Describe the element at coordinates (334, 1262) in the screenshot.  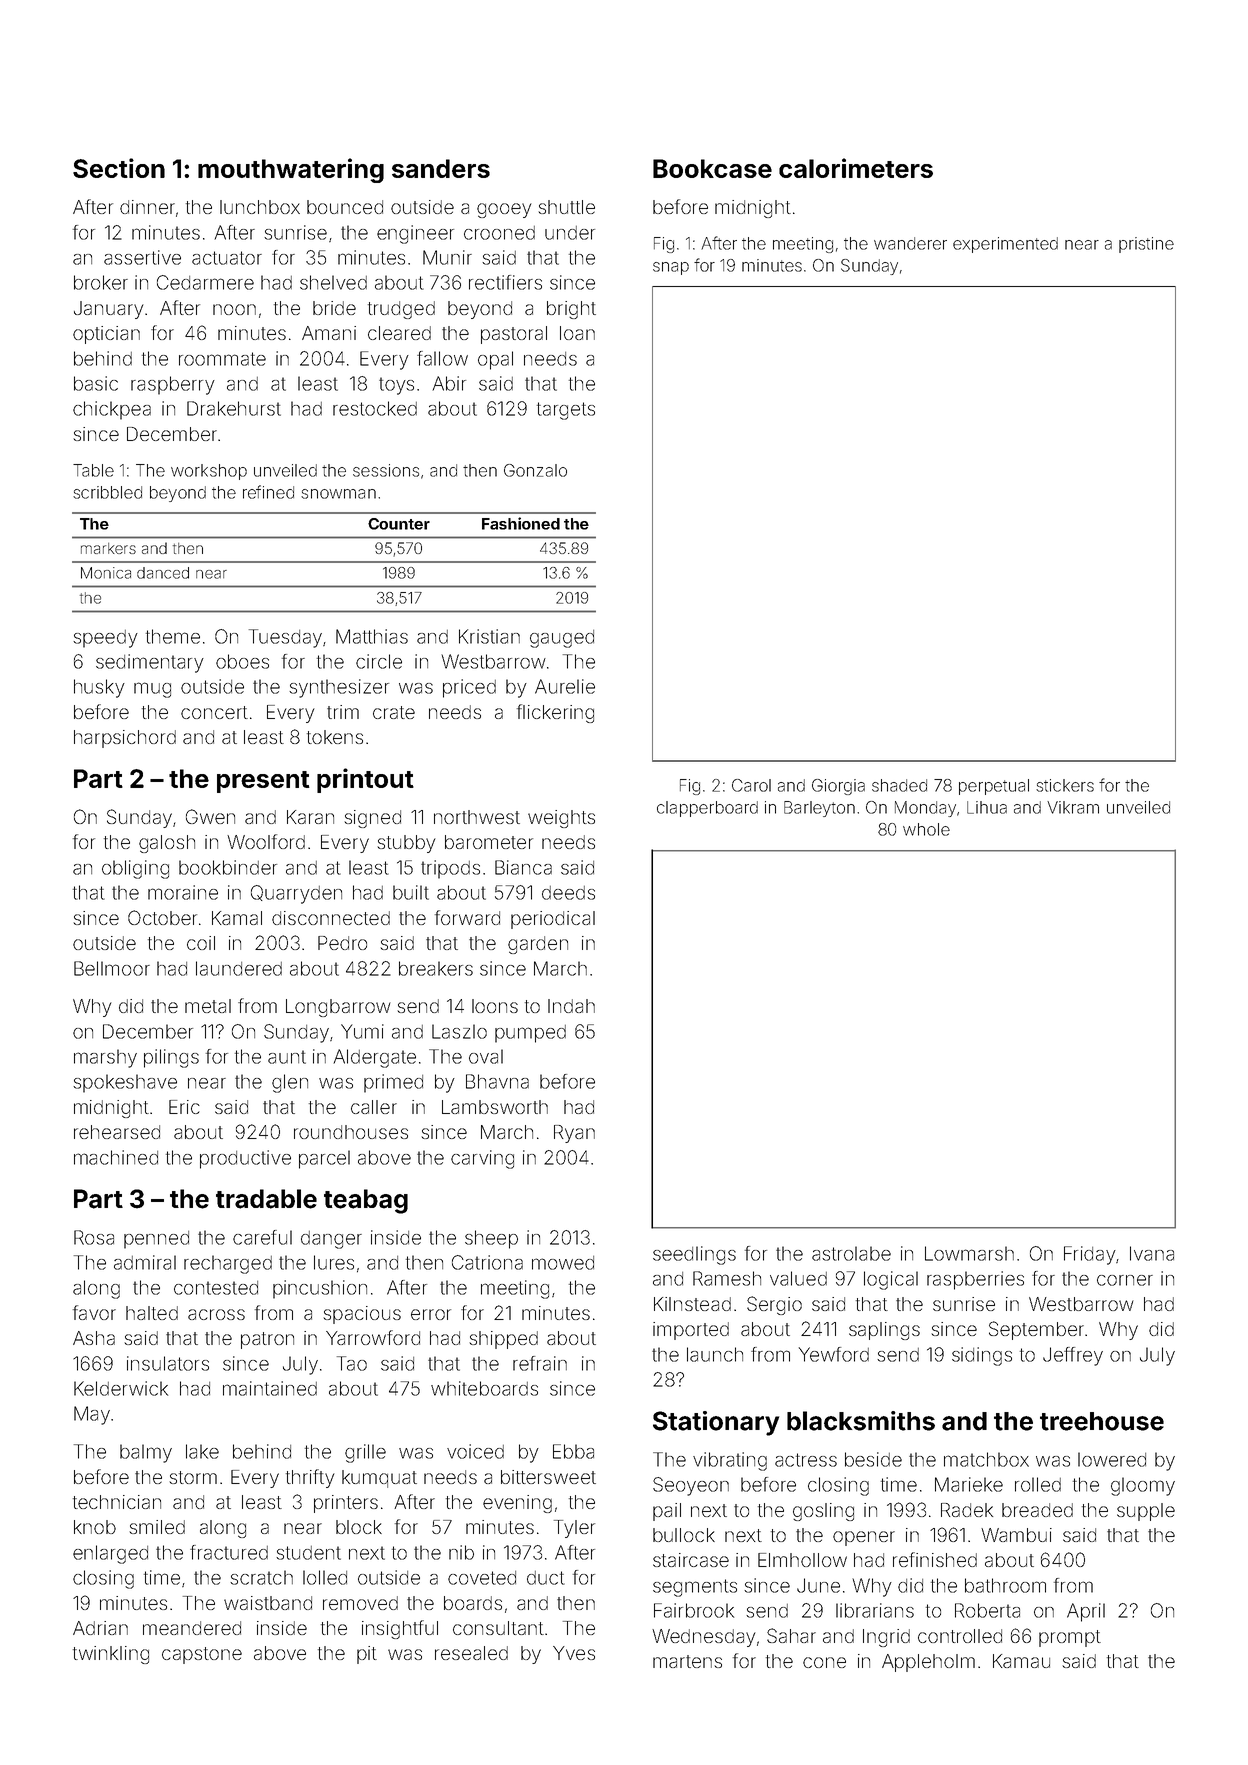
I see `lures` at that location.
